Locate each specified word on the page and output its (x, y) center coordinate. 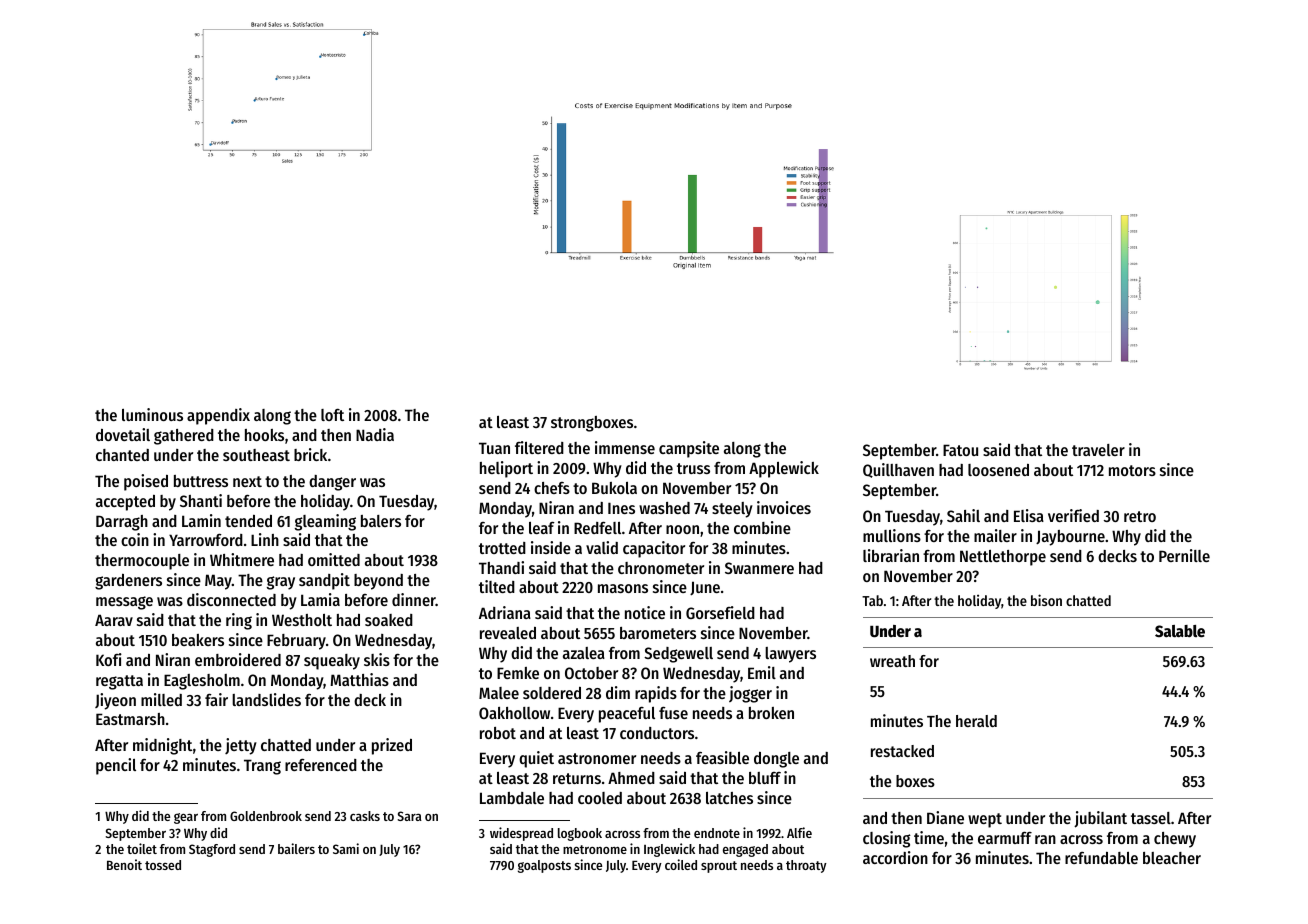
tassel (1151, 818)
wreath (892, 661)
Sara (410, 816)
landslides (266, 699)
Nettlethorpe (1003, 558)
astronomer (597, 758)
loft (332, 415)
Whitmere (242, 559)
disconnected (231, 599)
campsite (689, 449)
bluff (765, 778)
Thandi (501, 567)
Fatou (960, 450)
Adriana (505, 612)
